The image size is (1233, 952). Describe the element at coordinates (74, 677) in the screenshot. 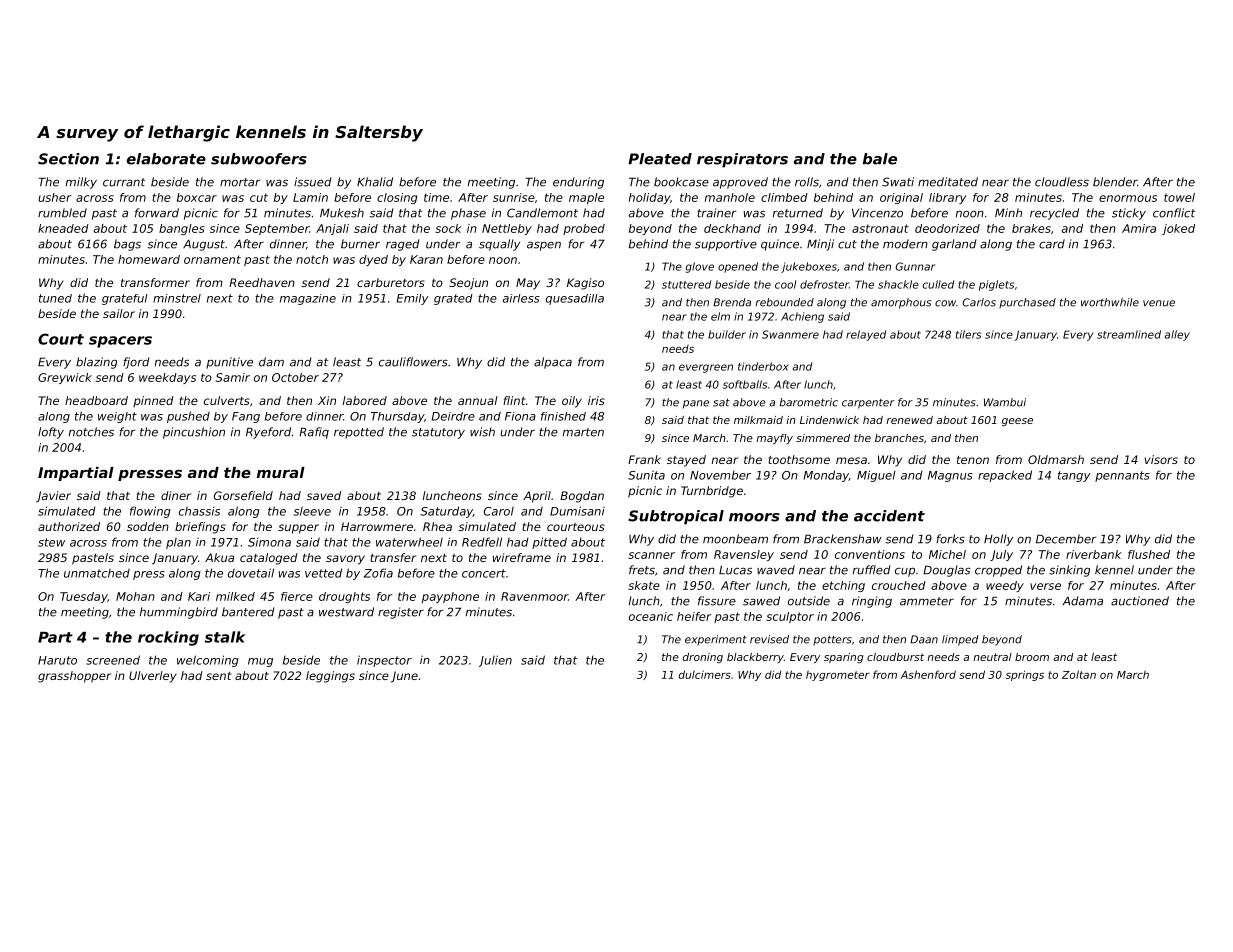

I see `grasshopper` at that location.
